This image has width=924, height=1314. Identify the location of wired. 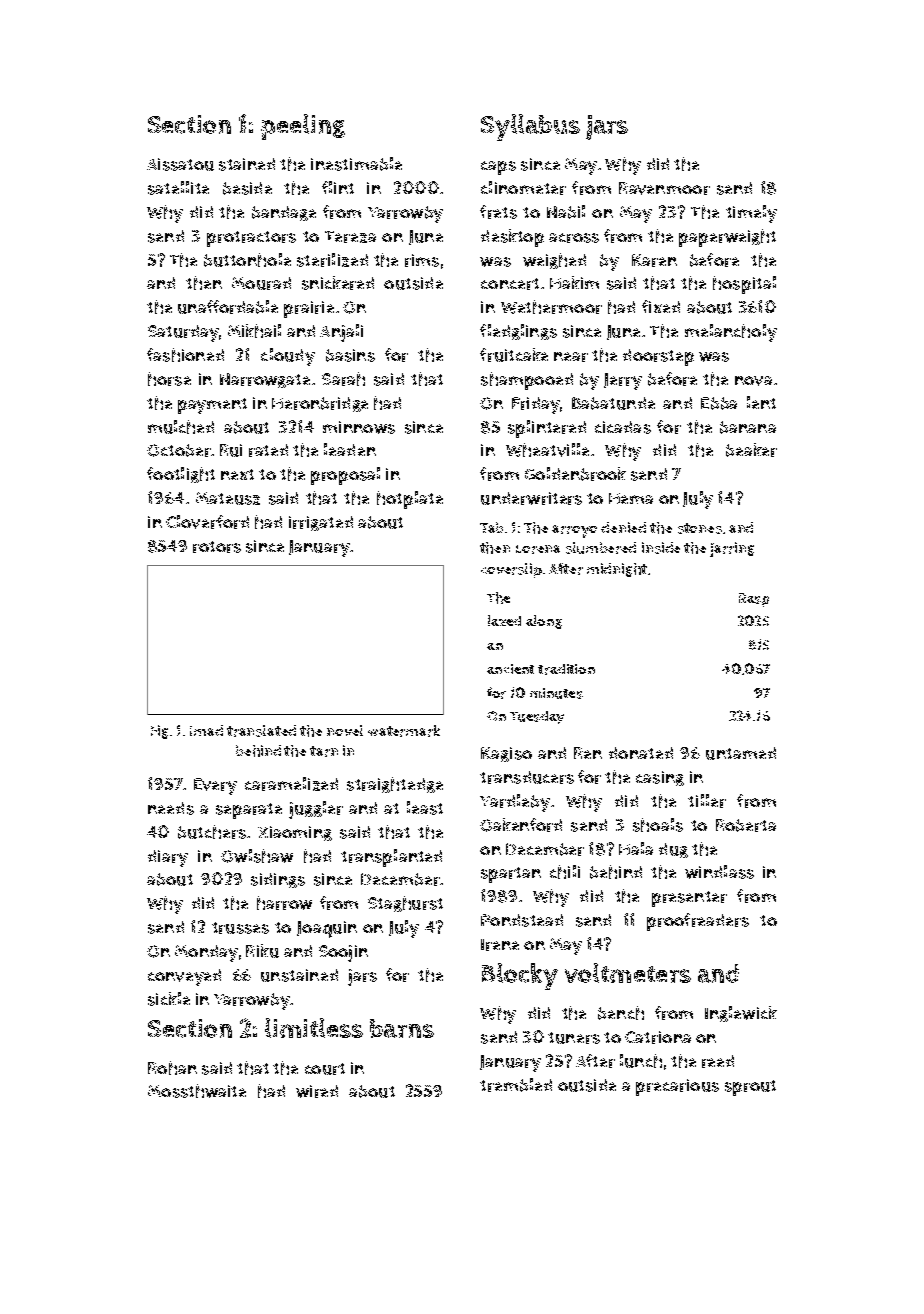
(317, 1091).
